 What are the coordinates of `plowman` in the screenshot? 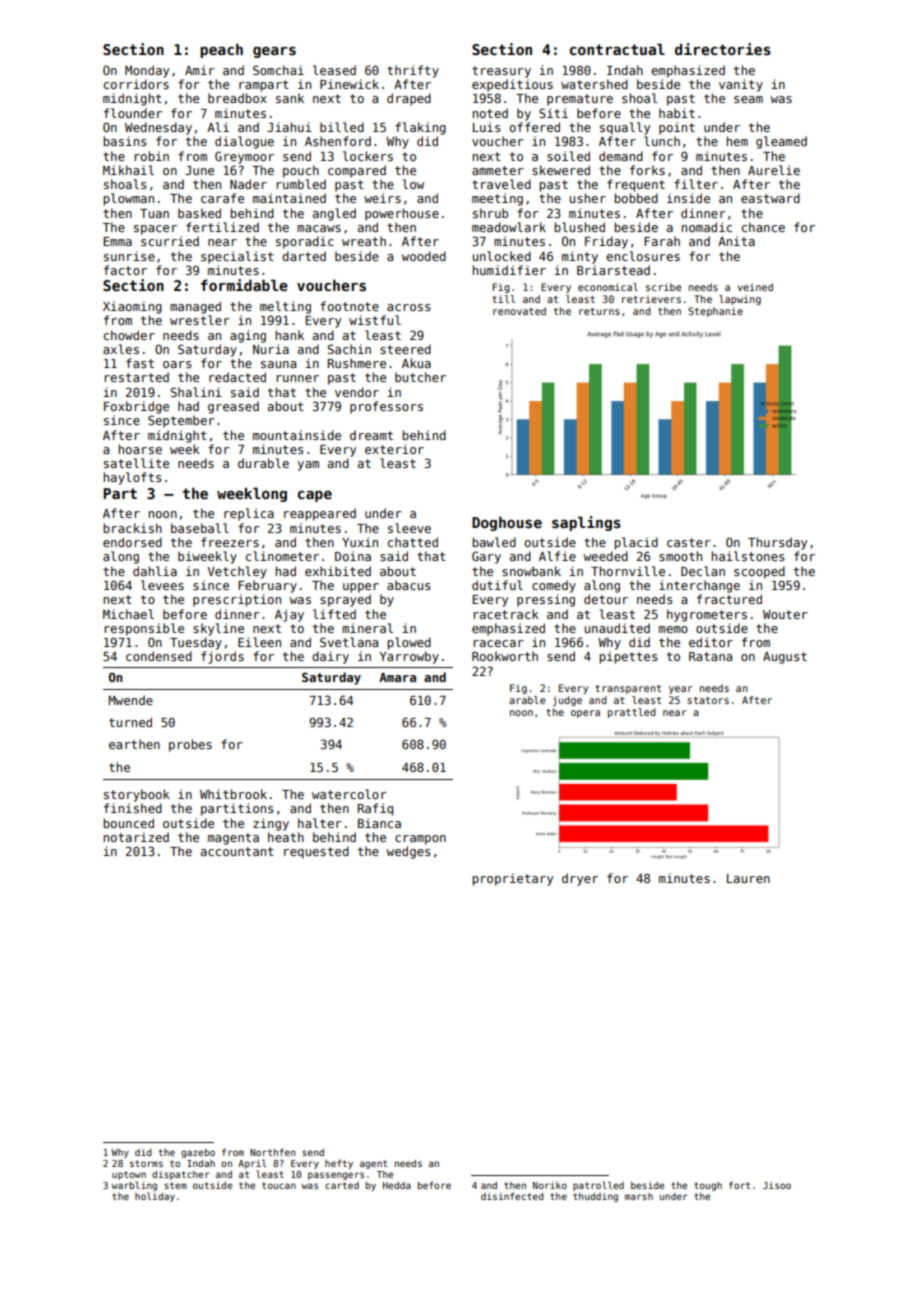 It's located at (128, 199).
